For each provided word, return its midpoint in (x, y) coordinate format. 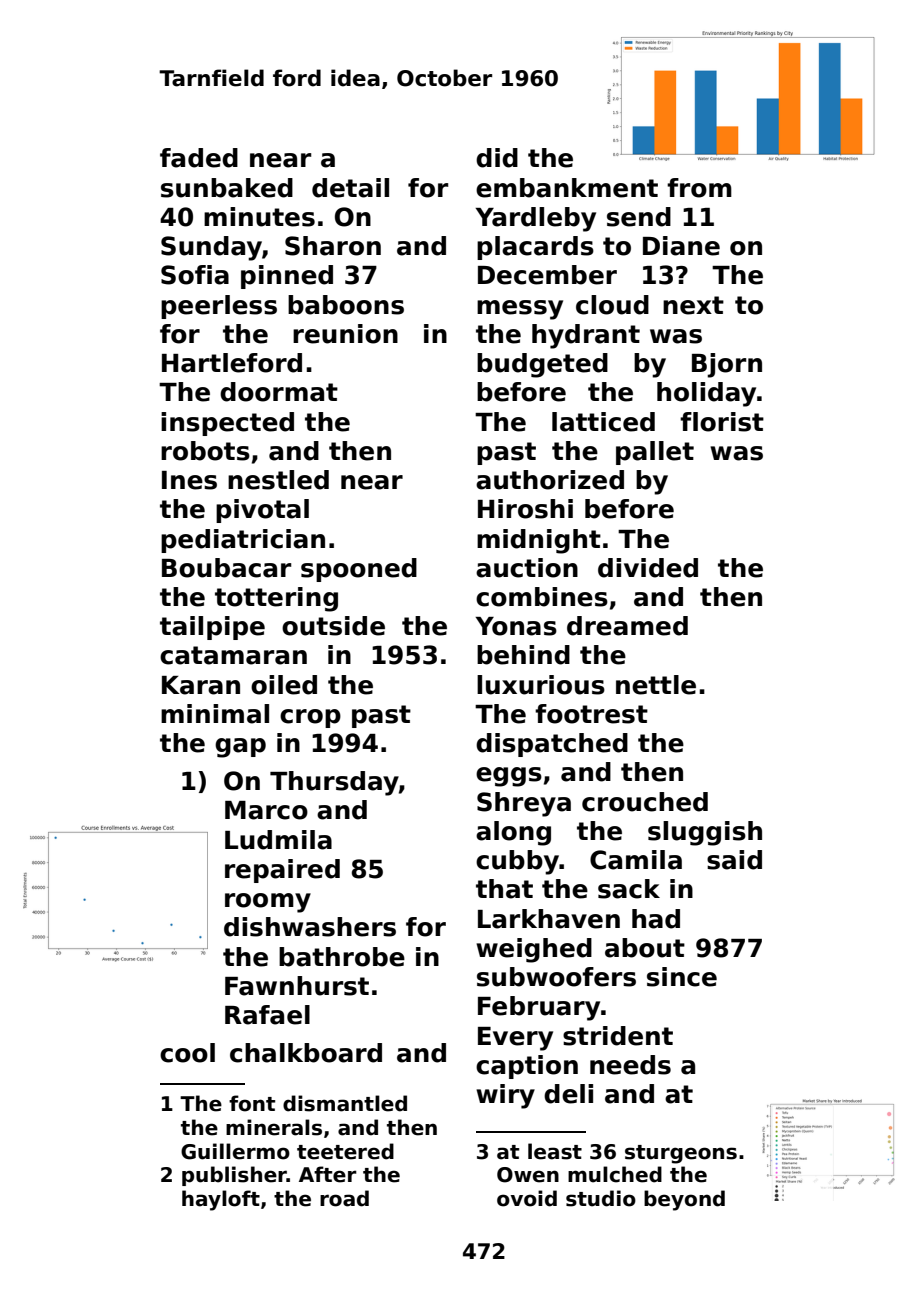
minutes (259, 217)
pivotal (262, 511)
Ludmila (278, 840)
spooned (359, 570)
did (497, 158)
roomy (268, 903)
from (699, 188)
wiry (505, 1096)
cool (187, 1053)
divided (648, 568)
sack (629, 889)
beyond (684, 1200)
